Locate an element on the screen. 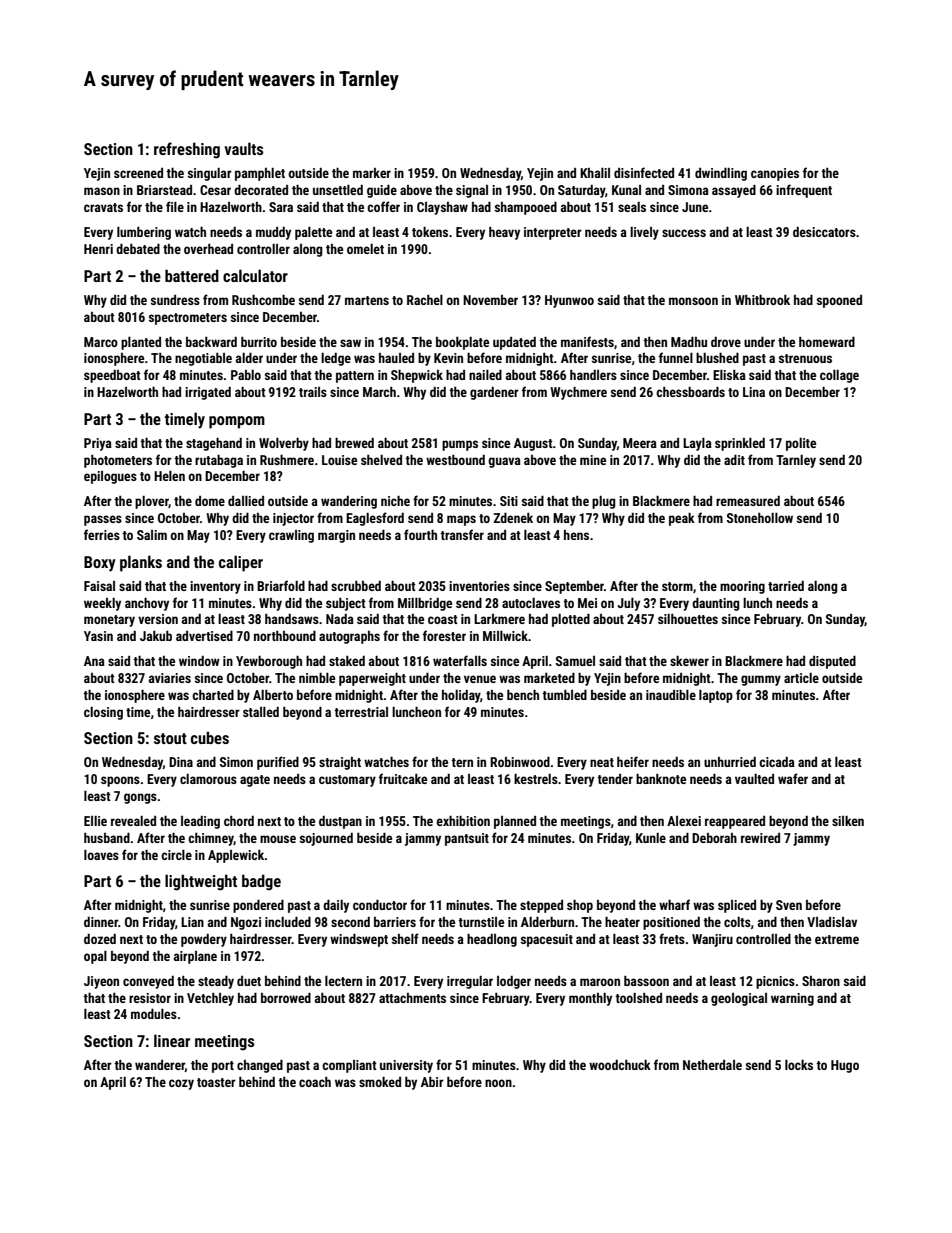 The height and width of the screenshot is (1233, 952). canopies is located at coordinates (775, 174).
